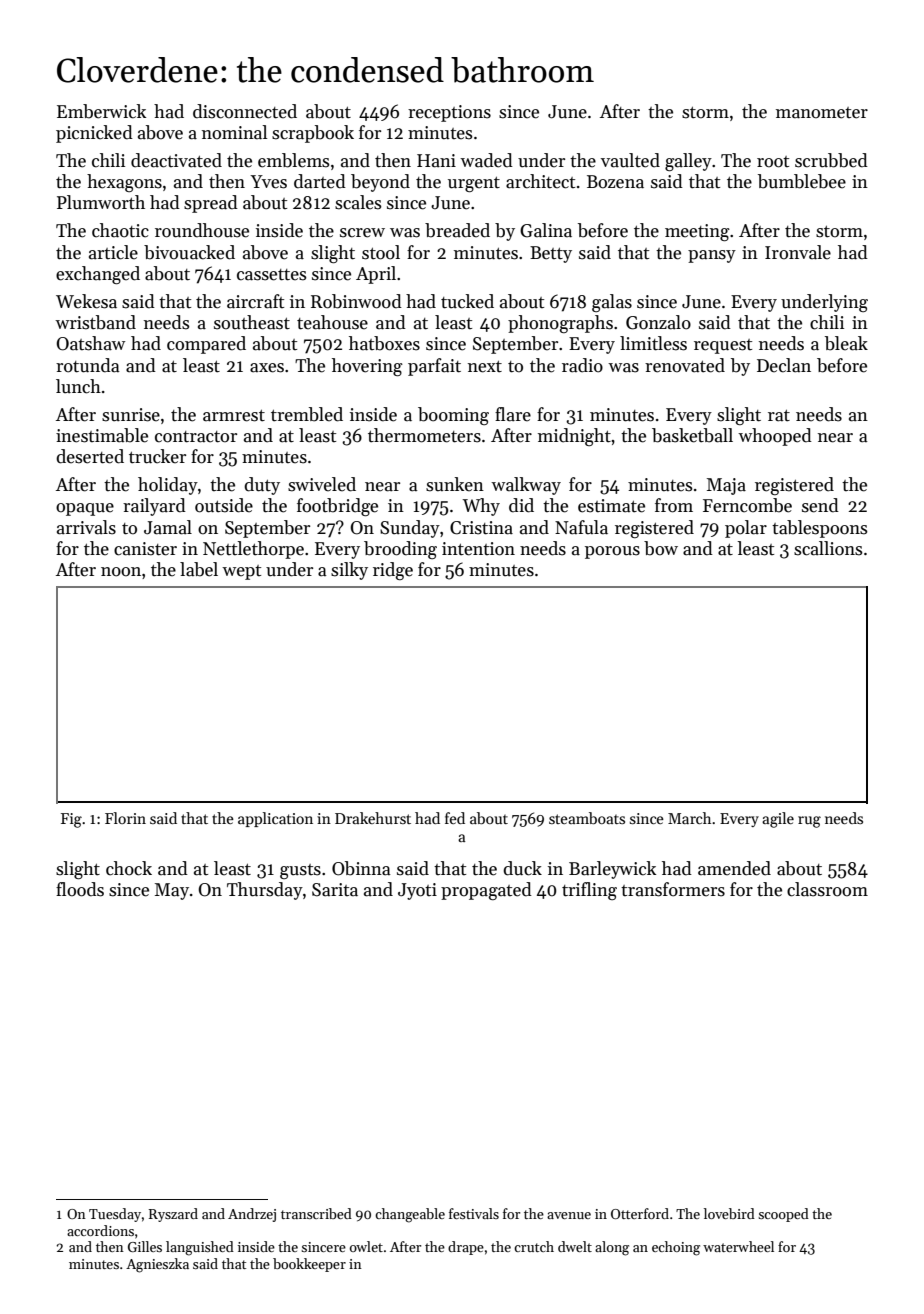 The height and width of the screenshot is (1314, 924). What do you see at coordinates (822, 113) in the screenshot?
I see `manometer` at bounding box center [822, 113].
